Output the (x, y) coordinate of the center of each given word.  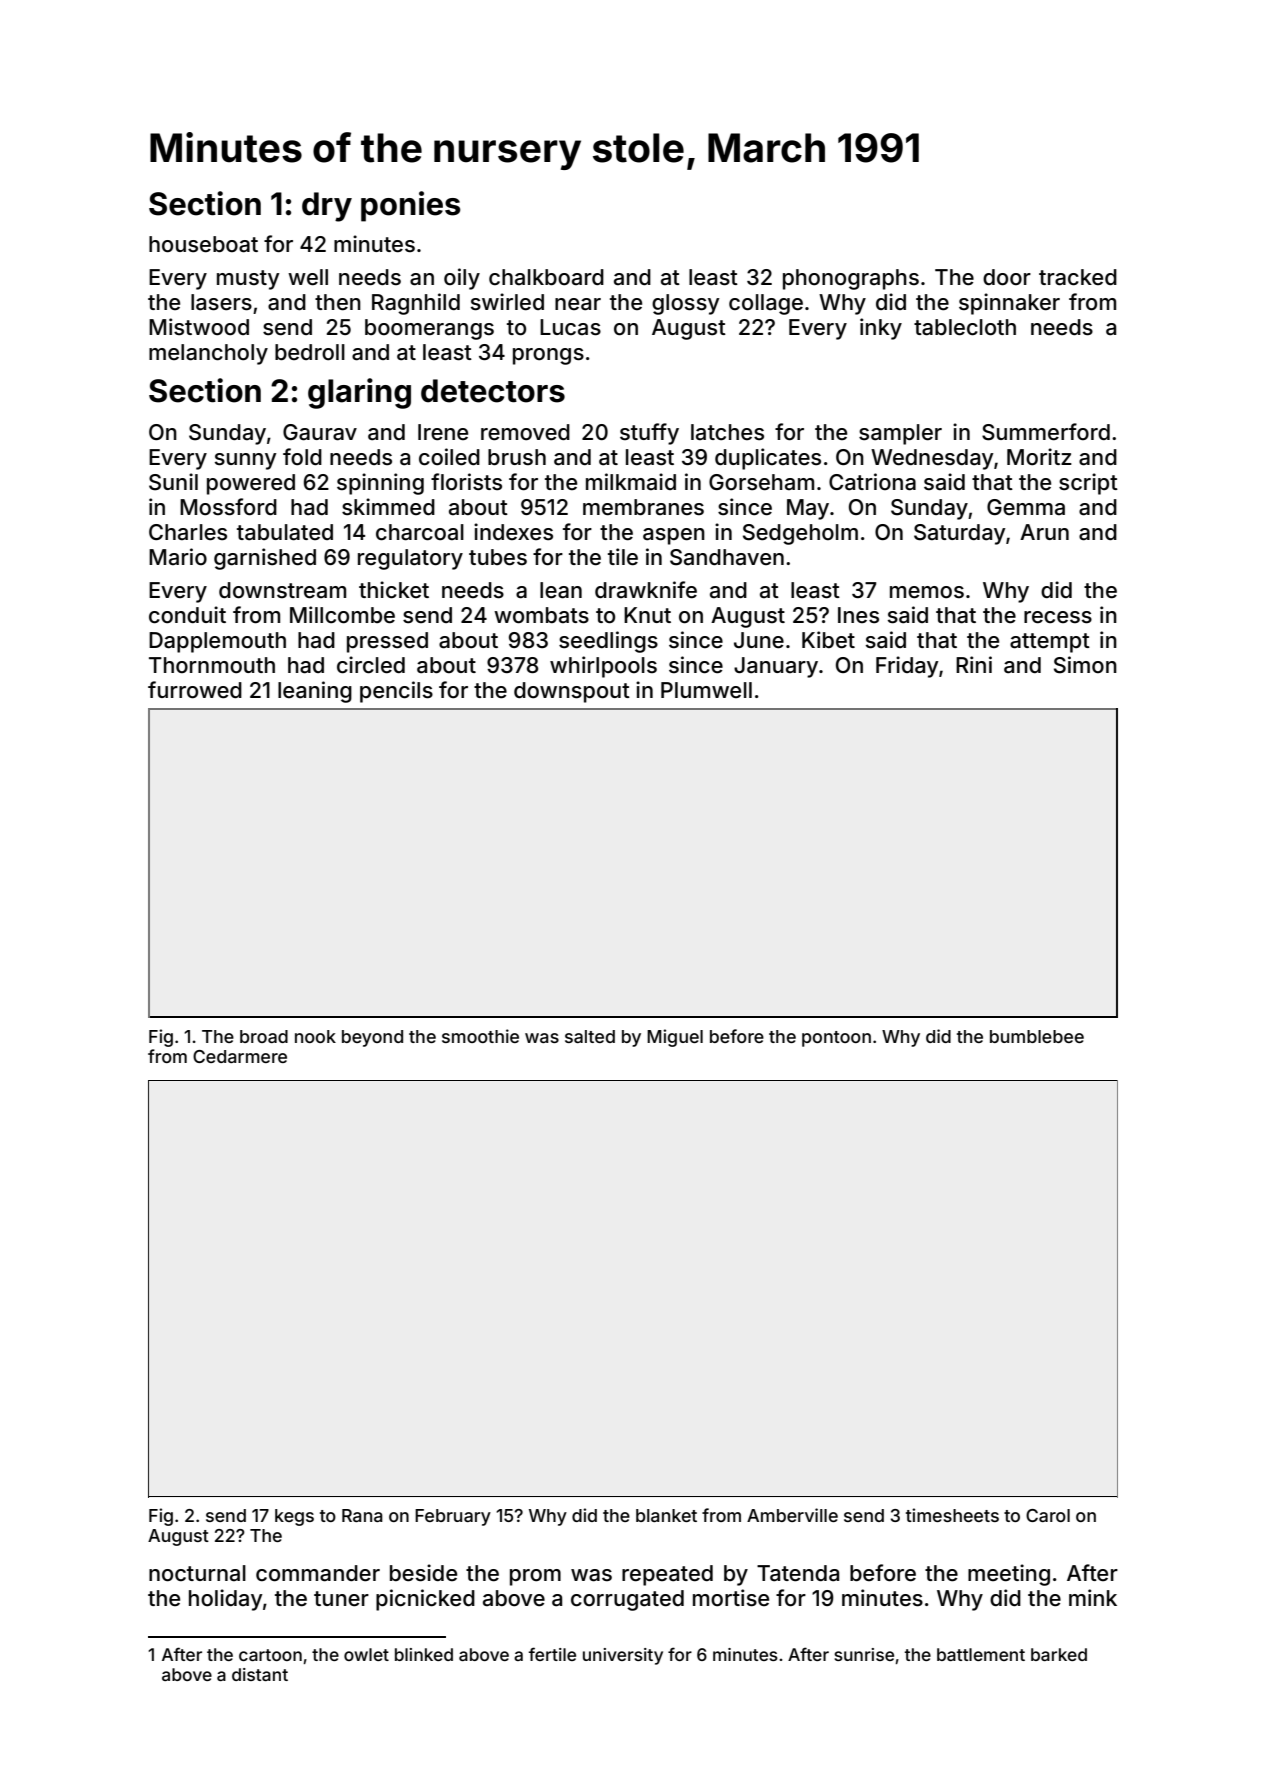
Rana (362, 1515)
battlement (981, 1654)
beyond (372, 1038)
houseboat (203, 244)
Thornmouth (212, 665)
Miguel (675, 1038)
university (623, 1656)
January (776, 667)
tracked (1078, 277)
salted (590, 1036)
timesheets (952, 1515)
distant (260, 1674)
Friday (907, 667)
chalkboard (546, 277)
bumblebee (1037, 1036)
